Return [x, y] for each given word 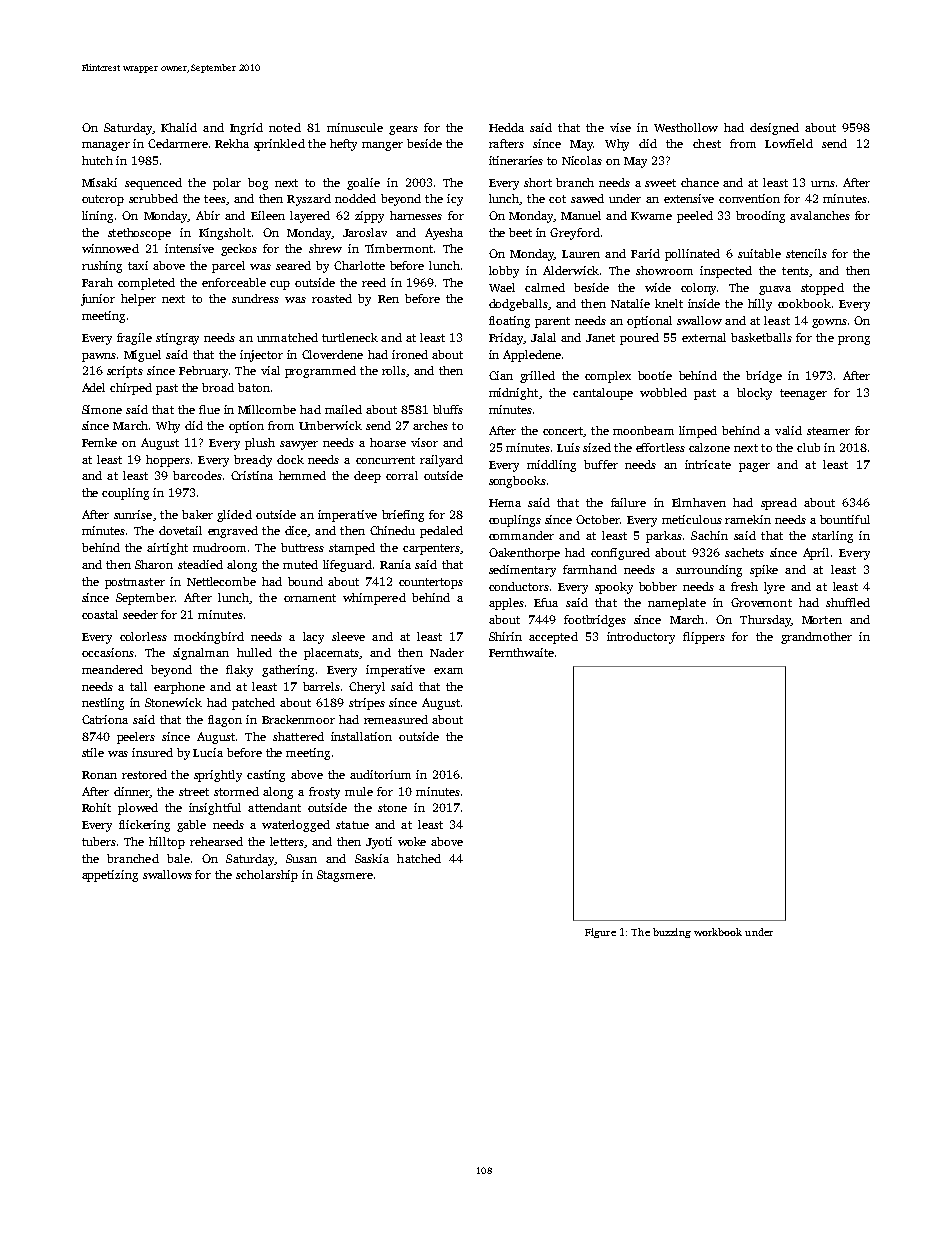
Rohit [96, 807]
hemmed [302, 475]
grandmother [816, 638]
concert [563, 431]
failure [628, 502]
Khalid [179, 127]
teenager [803, 394]
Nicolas [582, 160]
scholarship [267, 876]
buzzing [672, 933]
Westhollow [686, 127]
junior [98, 300]
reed [374, 282]
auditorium [380, 774]
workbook [718, 932]
